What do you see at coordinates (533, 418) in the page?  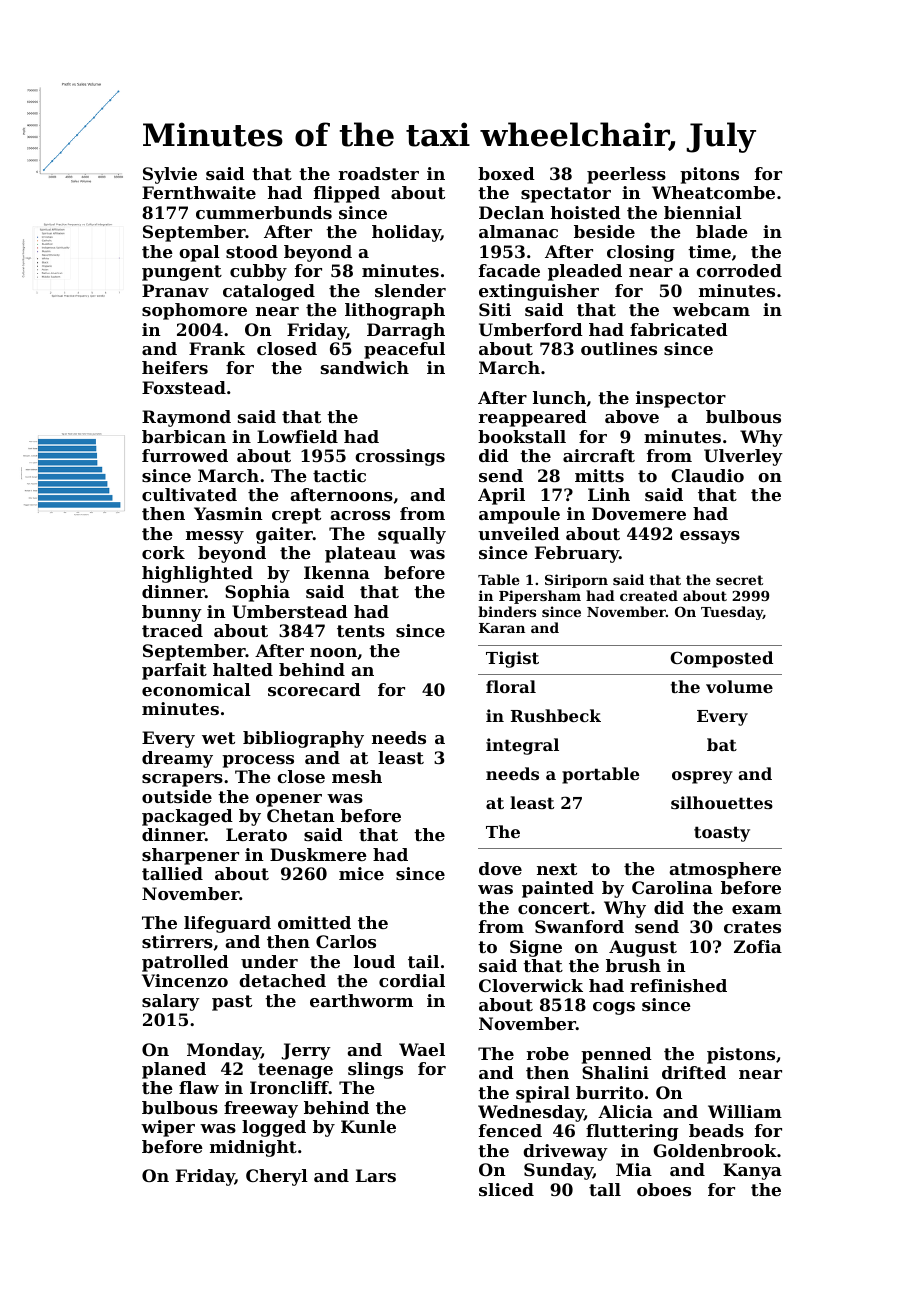 I see `reappeared` at bounding box center [533, 418].
